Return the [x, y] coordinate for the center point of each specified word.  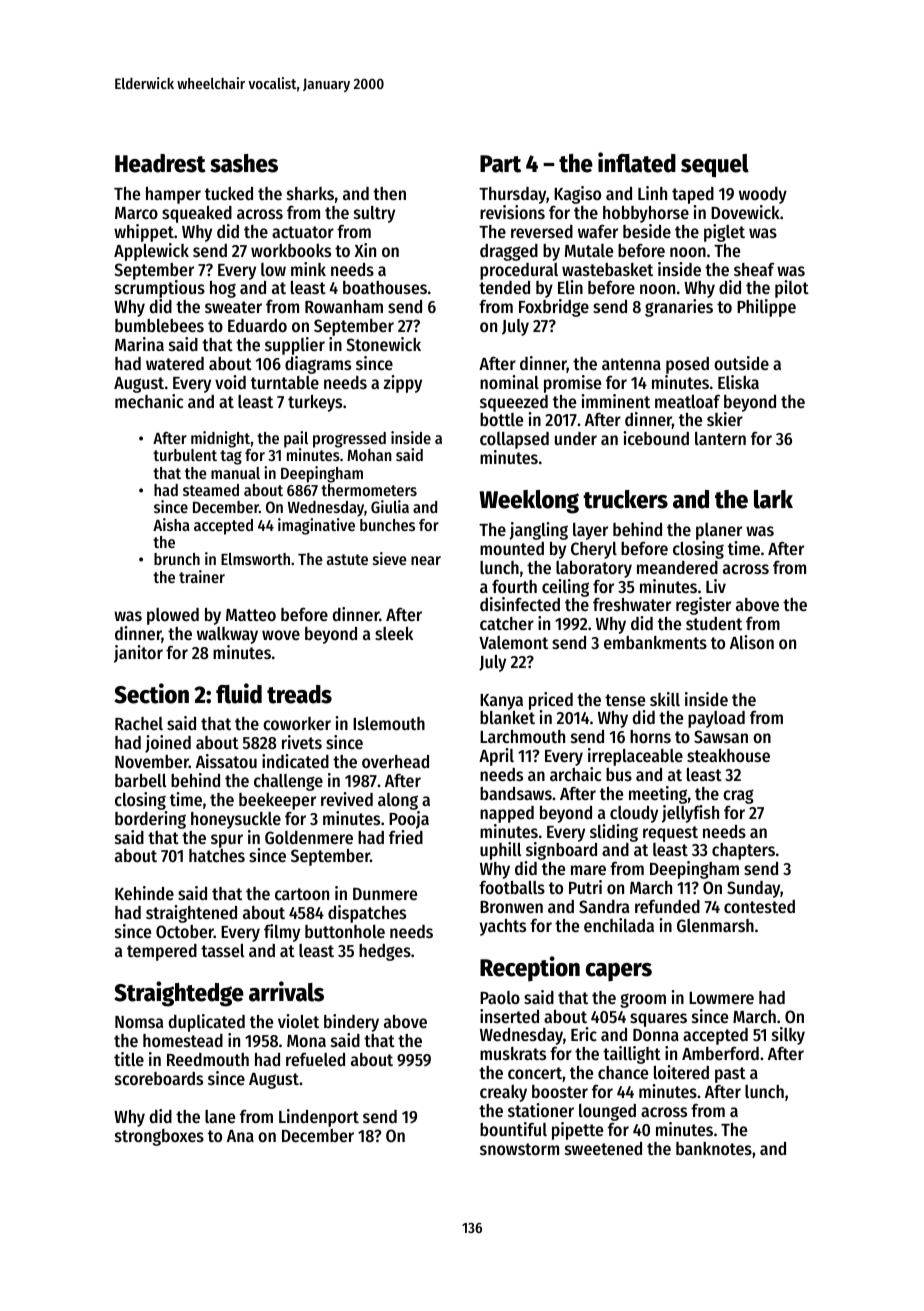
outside [741, 363]
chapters [743, 851]
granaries [679, 308]
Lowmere [721, 998]
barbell [141, 780]
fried [406, 837]
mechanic [149, 401]
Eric [584, 1034]
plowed [173, 616]
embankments [655, 642]
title [129, 1059]
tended [504, 287]
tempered [162, 952]
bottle [501, 419]
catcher [507, 623]
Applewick [151, 252]
